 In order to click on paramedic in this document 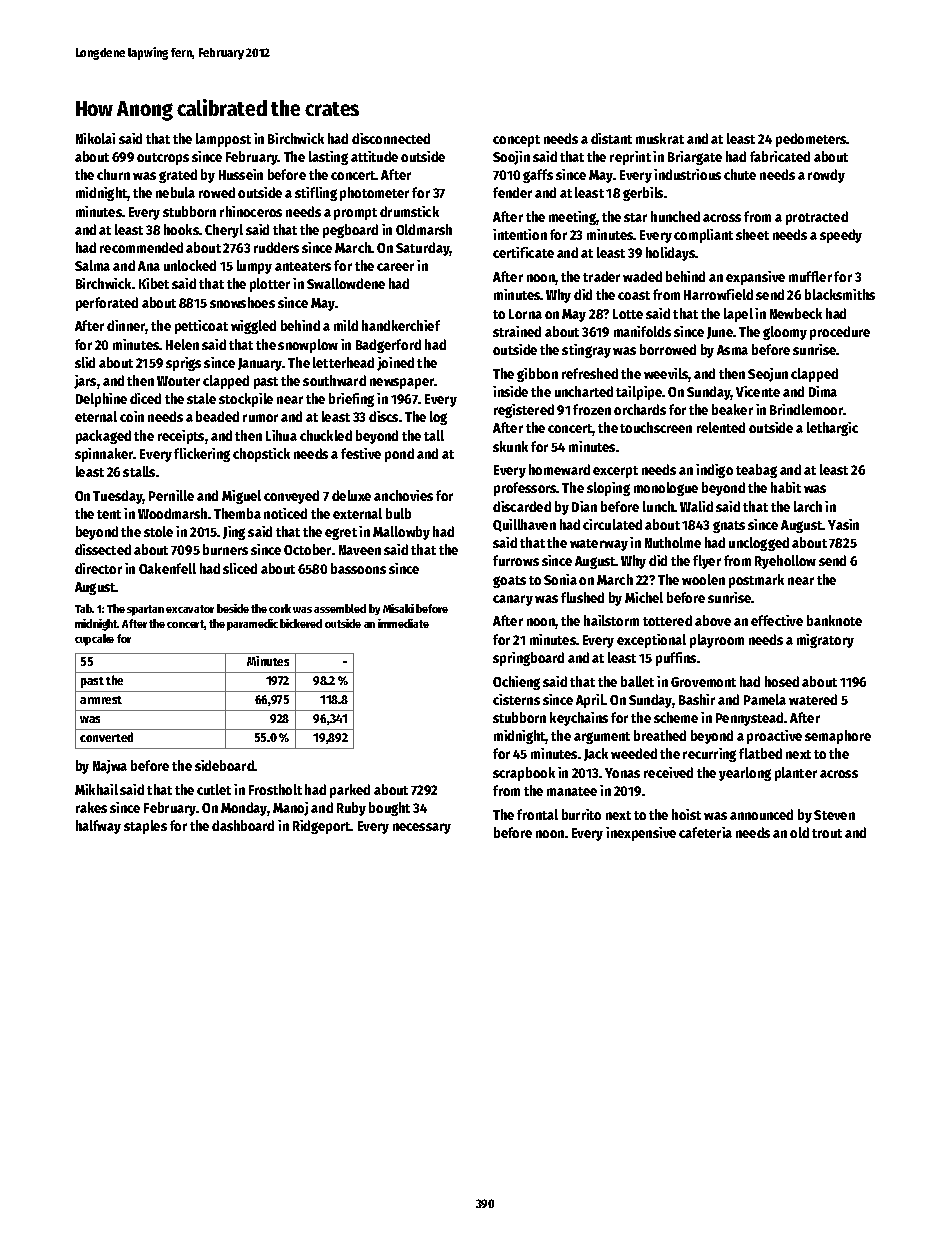, I will do `click(252, 625)`.
